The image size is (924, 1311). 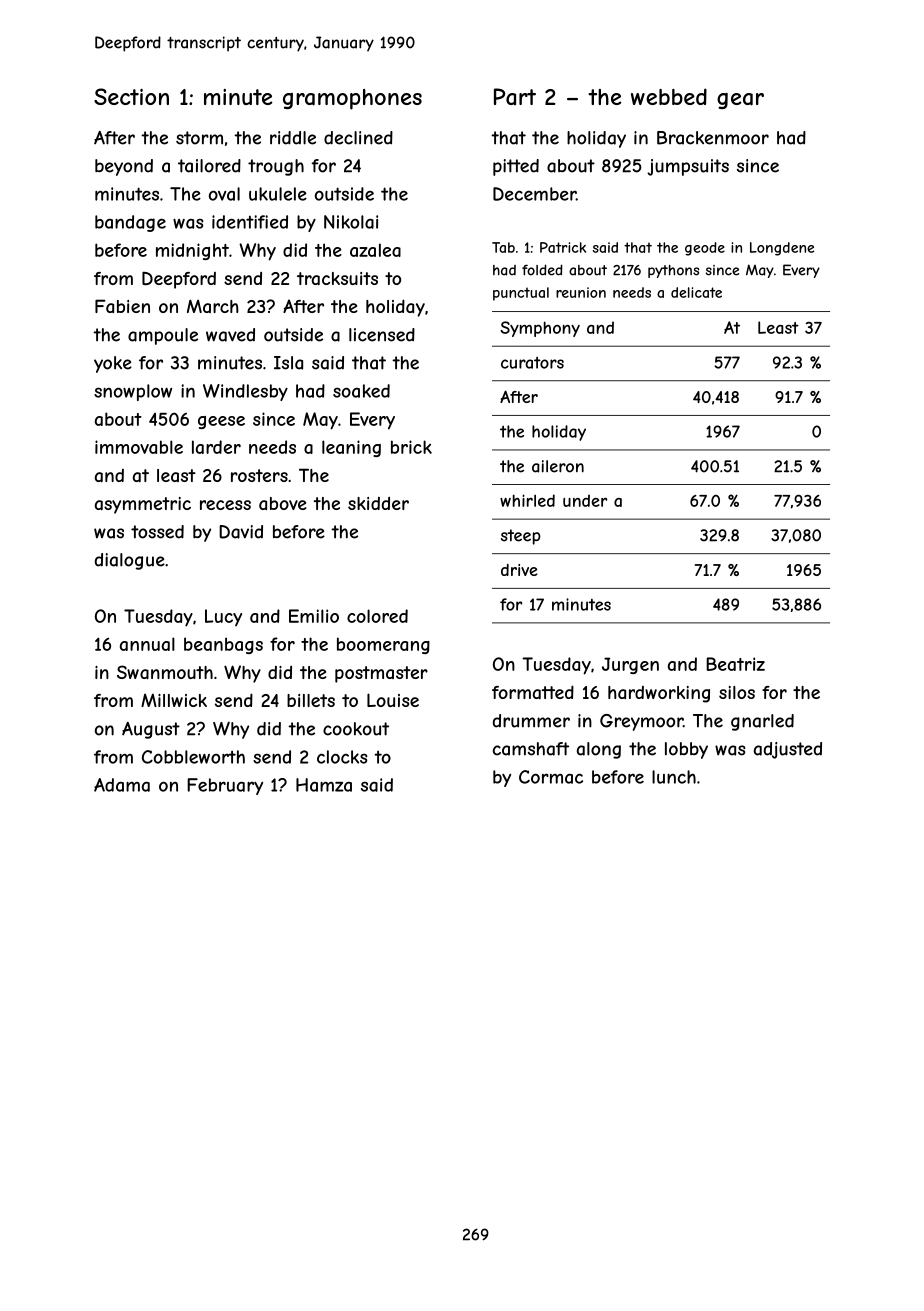 What do you see at coordinates (515, 96) in the image?
I see `Part` at bounding box center [515, 96].
